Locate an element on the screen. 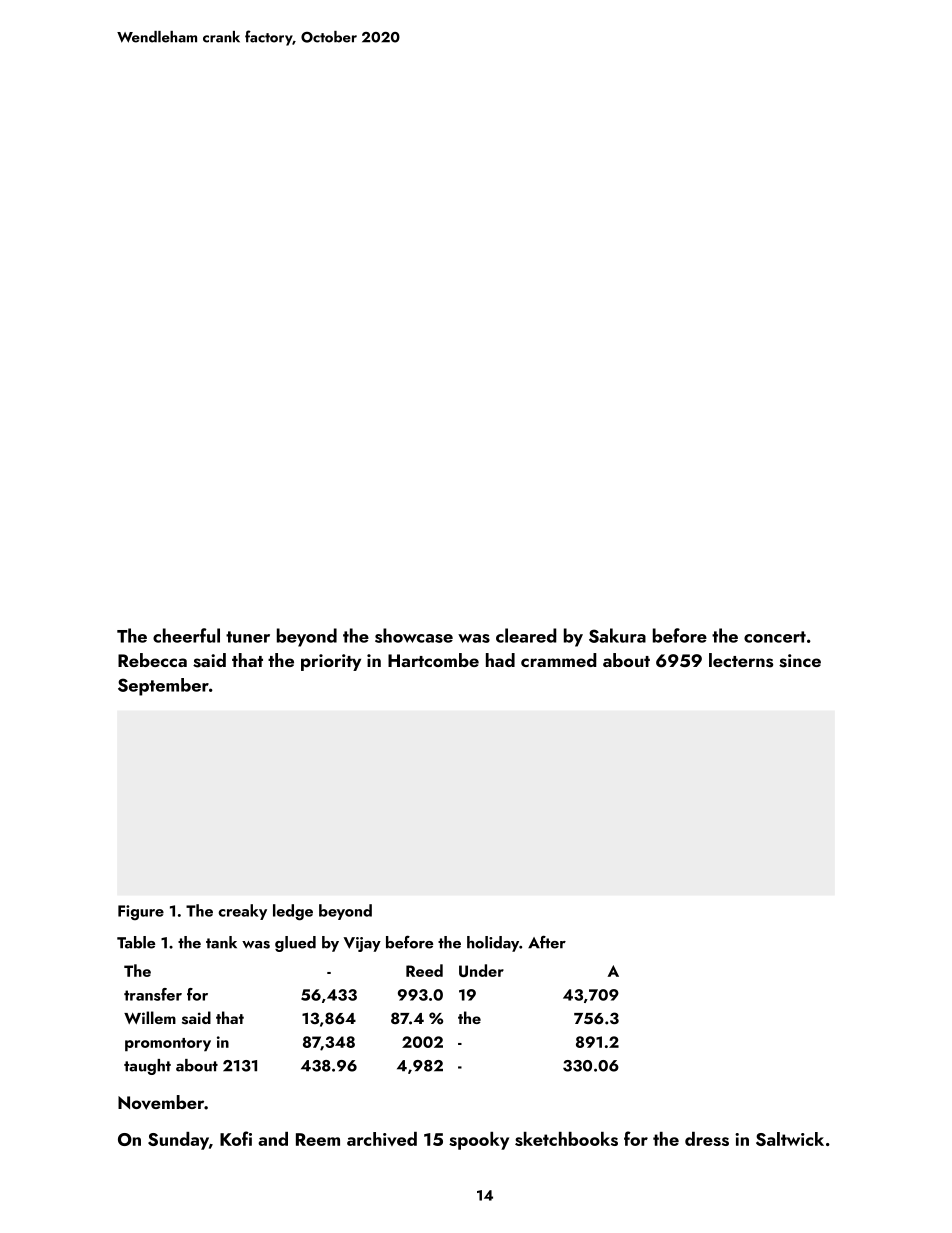 This screenshot has height=1233, width=952. lecterns is located at coordinates (741, 660).
